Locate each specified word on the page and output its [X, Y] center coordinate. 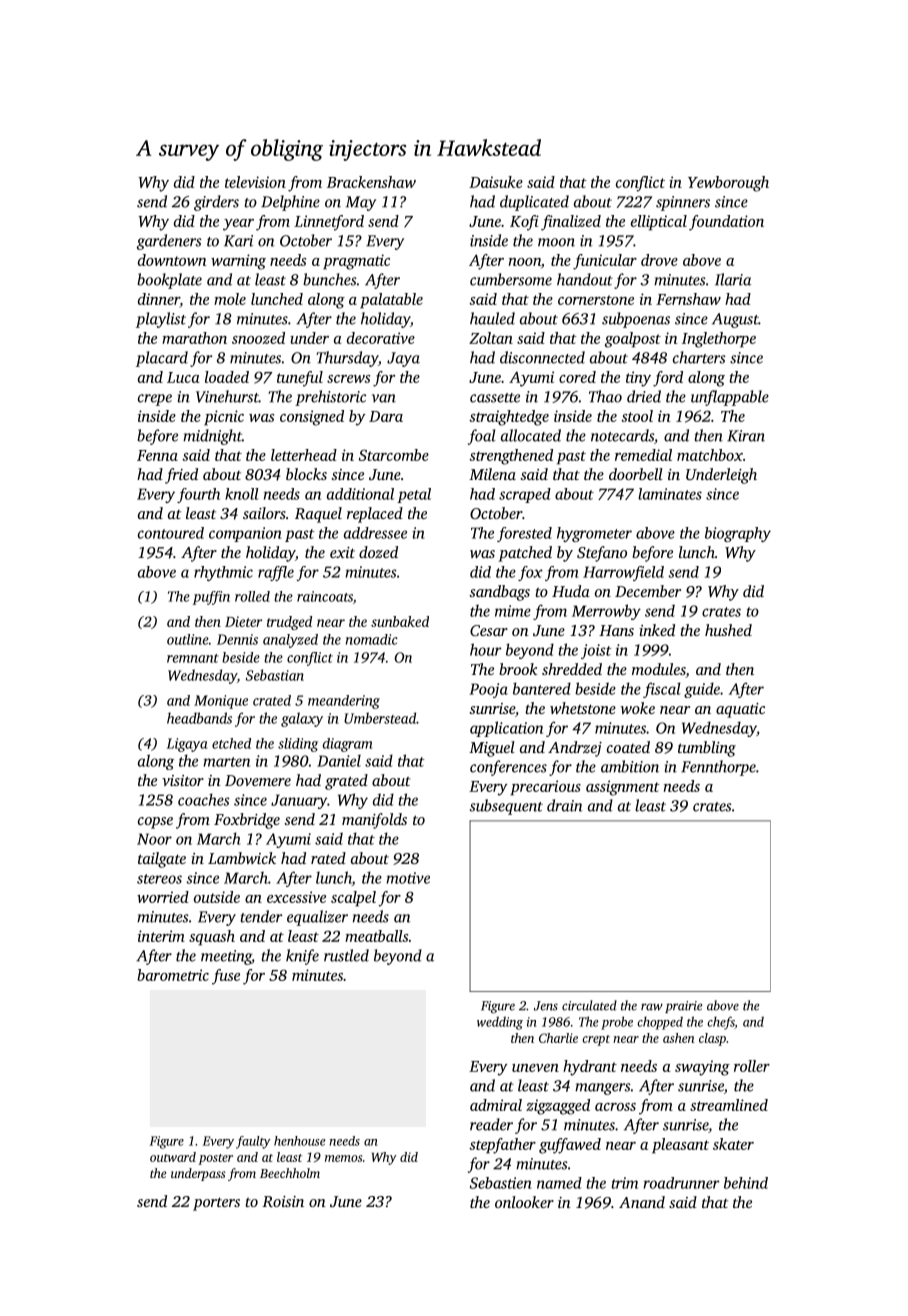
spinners [683, 203]
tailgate [162, 860]
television [255, 182]
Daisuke [496, 182]
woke [638, 708]
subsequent [506, 807]
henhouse [300, 1141]
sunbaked [400, 621]
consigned [312, 418]
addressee [375, 533]
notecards [622, 435]
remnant [193, 658]
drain [565, 805]
